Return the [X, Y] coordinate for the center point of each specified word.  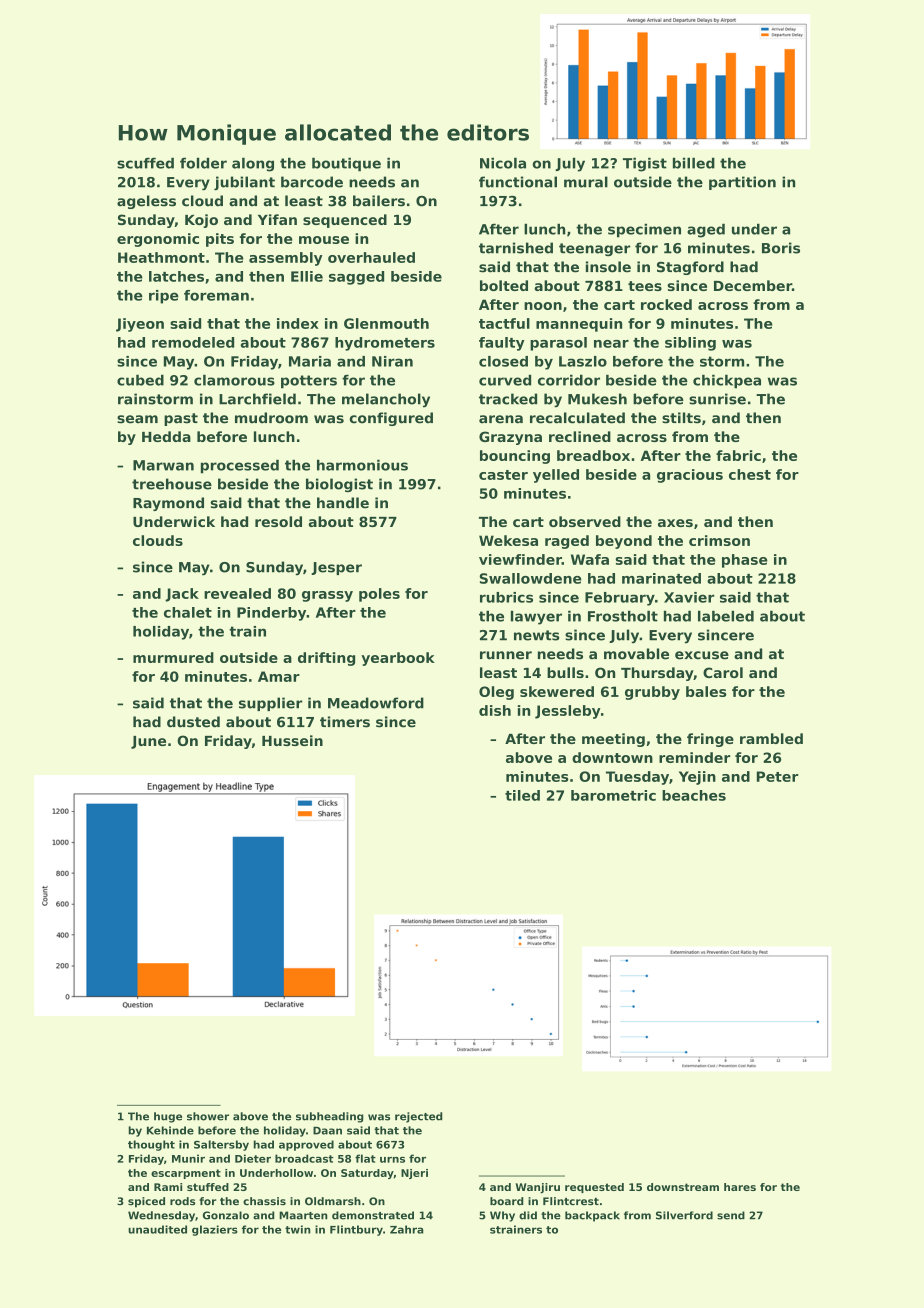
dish [495, 710]
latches [176, 276]
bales [706, 691]
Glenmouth [386, 323]
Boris [781, 248]
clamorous [234, 380]
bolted [504, 285]
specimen [644, 231]
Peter [777, 776]
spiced [146, 1202]
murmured [173, 657]
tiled [522, 795]
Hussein [292, 740]
